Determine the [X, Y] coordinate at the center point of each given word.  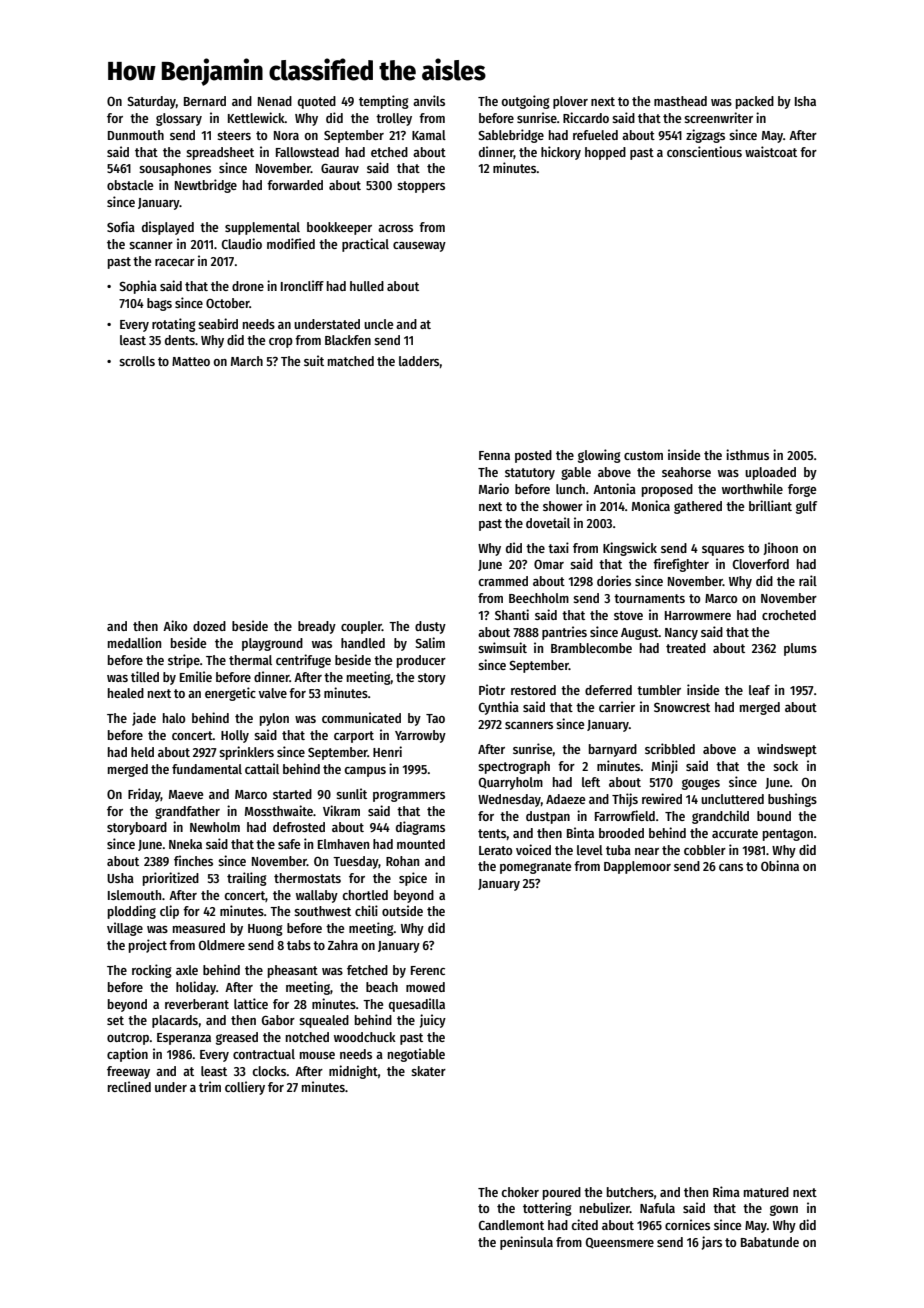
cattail [262, 768]
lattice [251, 1003]
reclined [129, 1086]
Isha [805, 101]
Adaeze [565, 799]
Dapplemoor [637, 867]
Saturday [151, 102]
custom [643, 455]
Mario [494, 488]
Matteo [191, 361]
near [647, 851]
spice [413, 879]
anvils [429, 100]
